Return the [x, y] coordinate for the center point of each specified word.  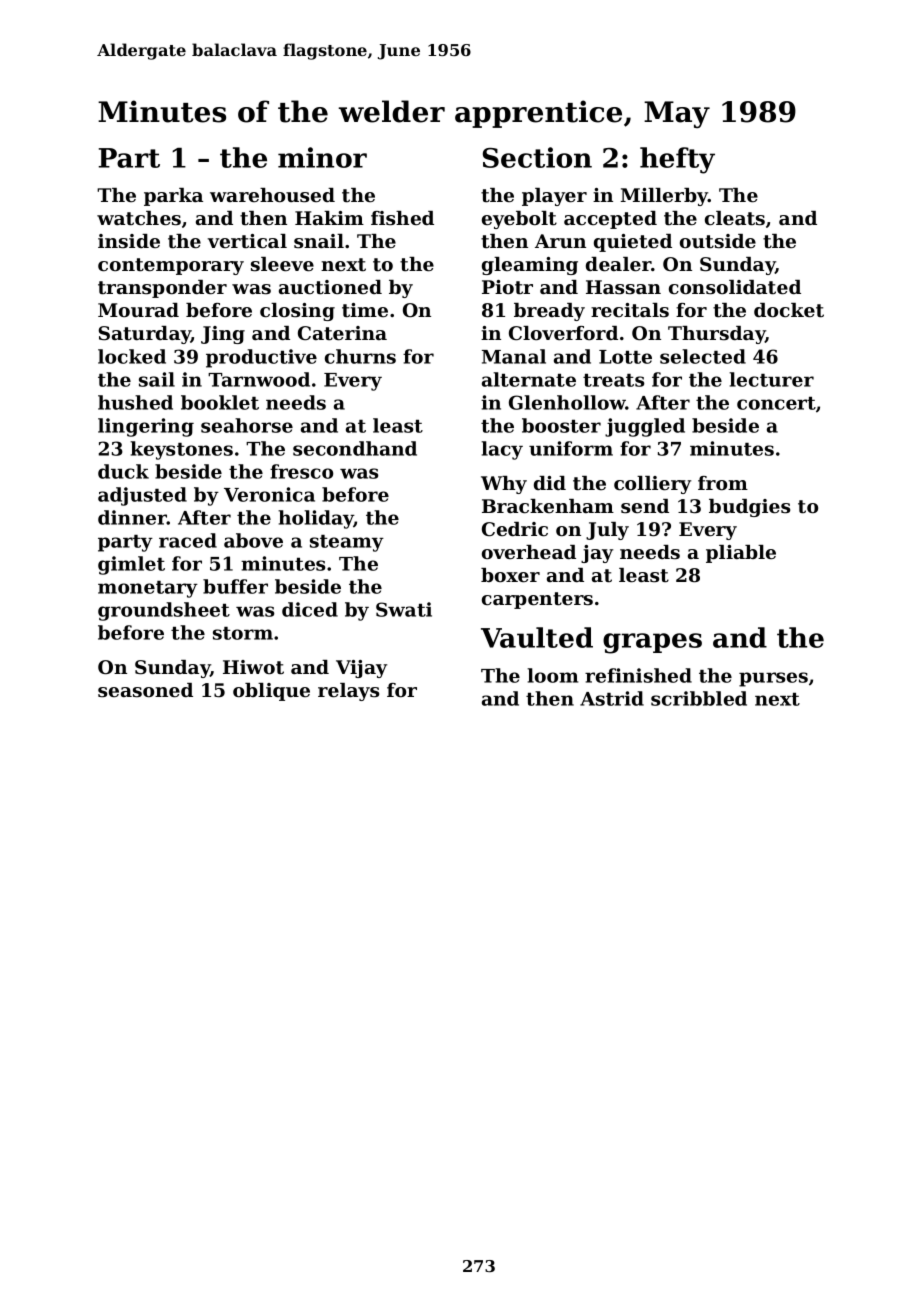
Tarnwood [259, 379]
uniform [571, 448]
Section [537, 157]
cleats [735, 218]
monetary [148, 589]
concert [776, 403]
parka [173, 197]
